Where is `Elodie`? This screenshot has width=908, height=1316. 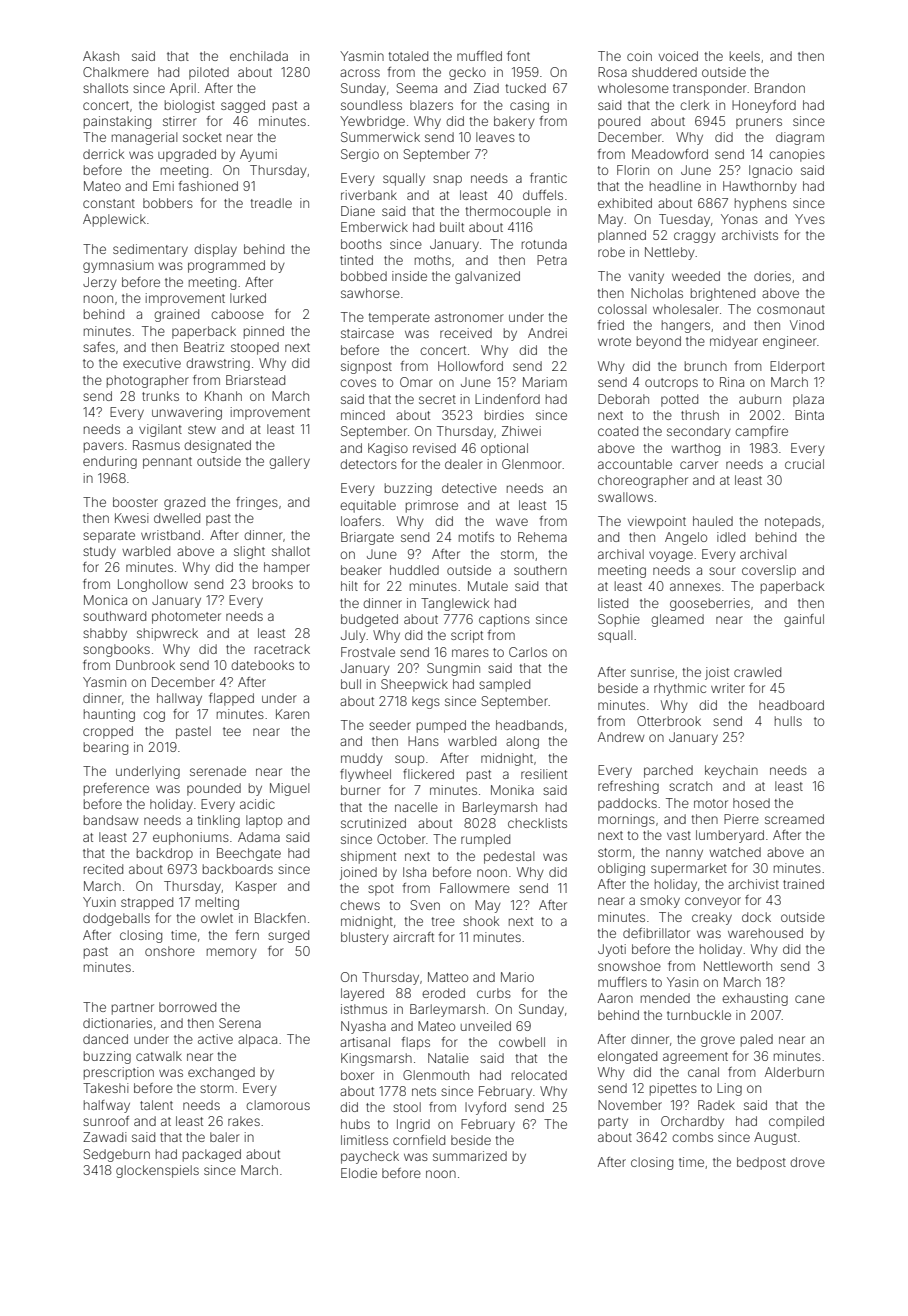 Elodie is located at coordinates (359, 1173).
